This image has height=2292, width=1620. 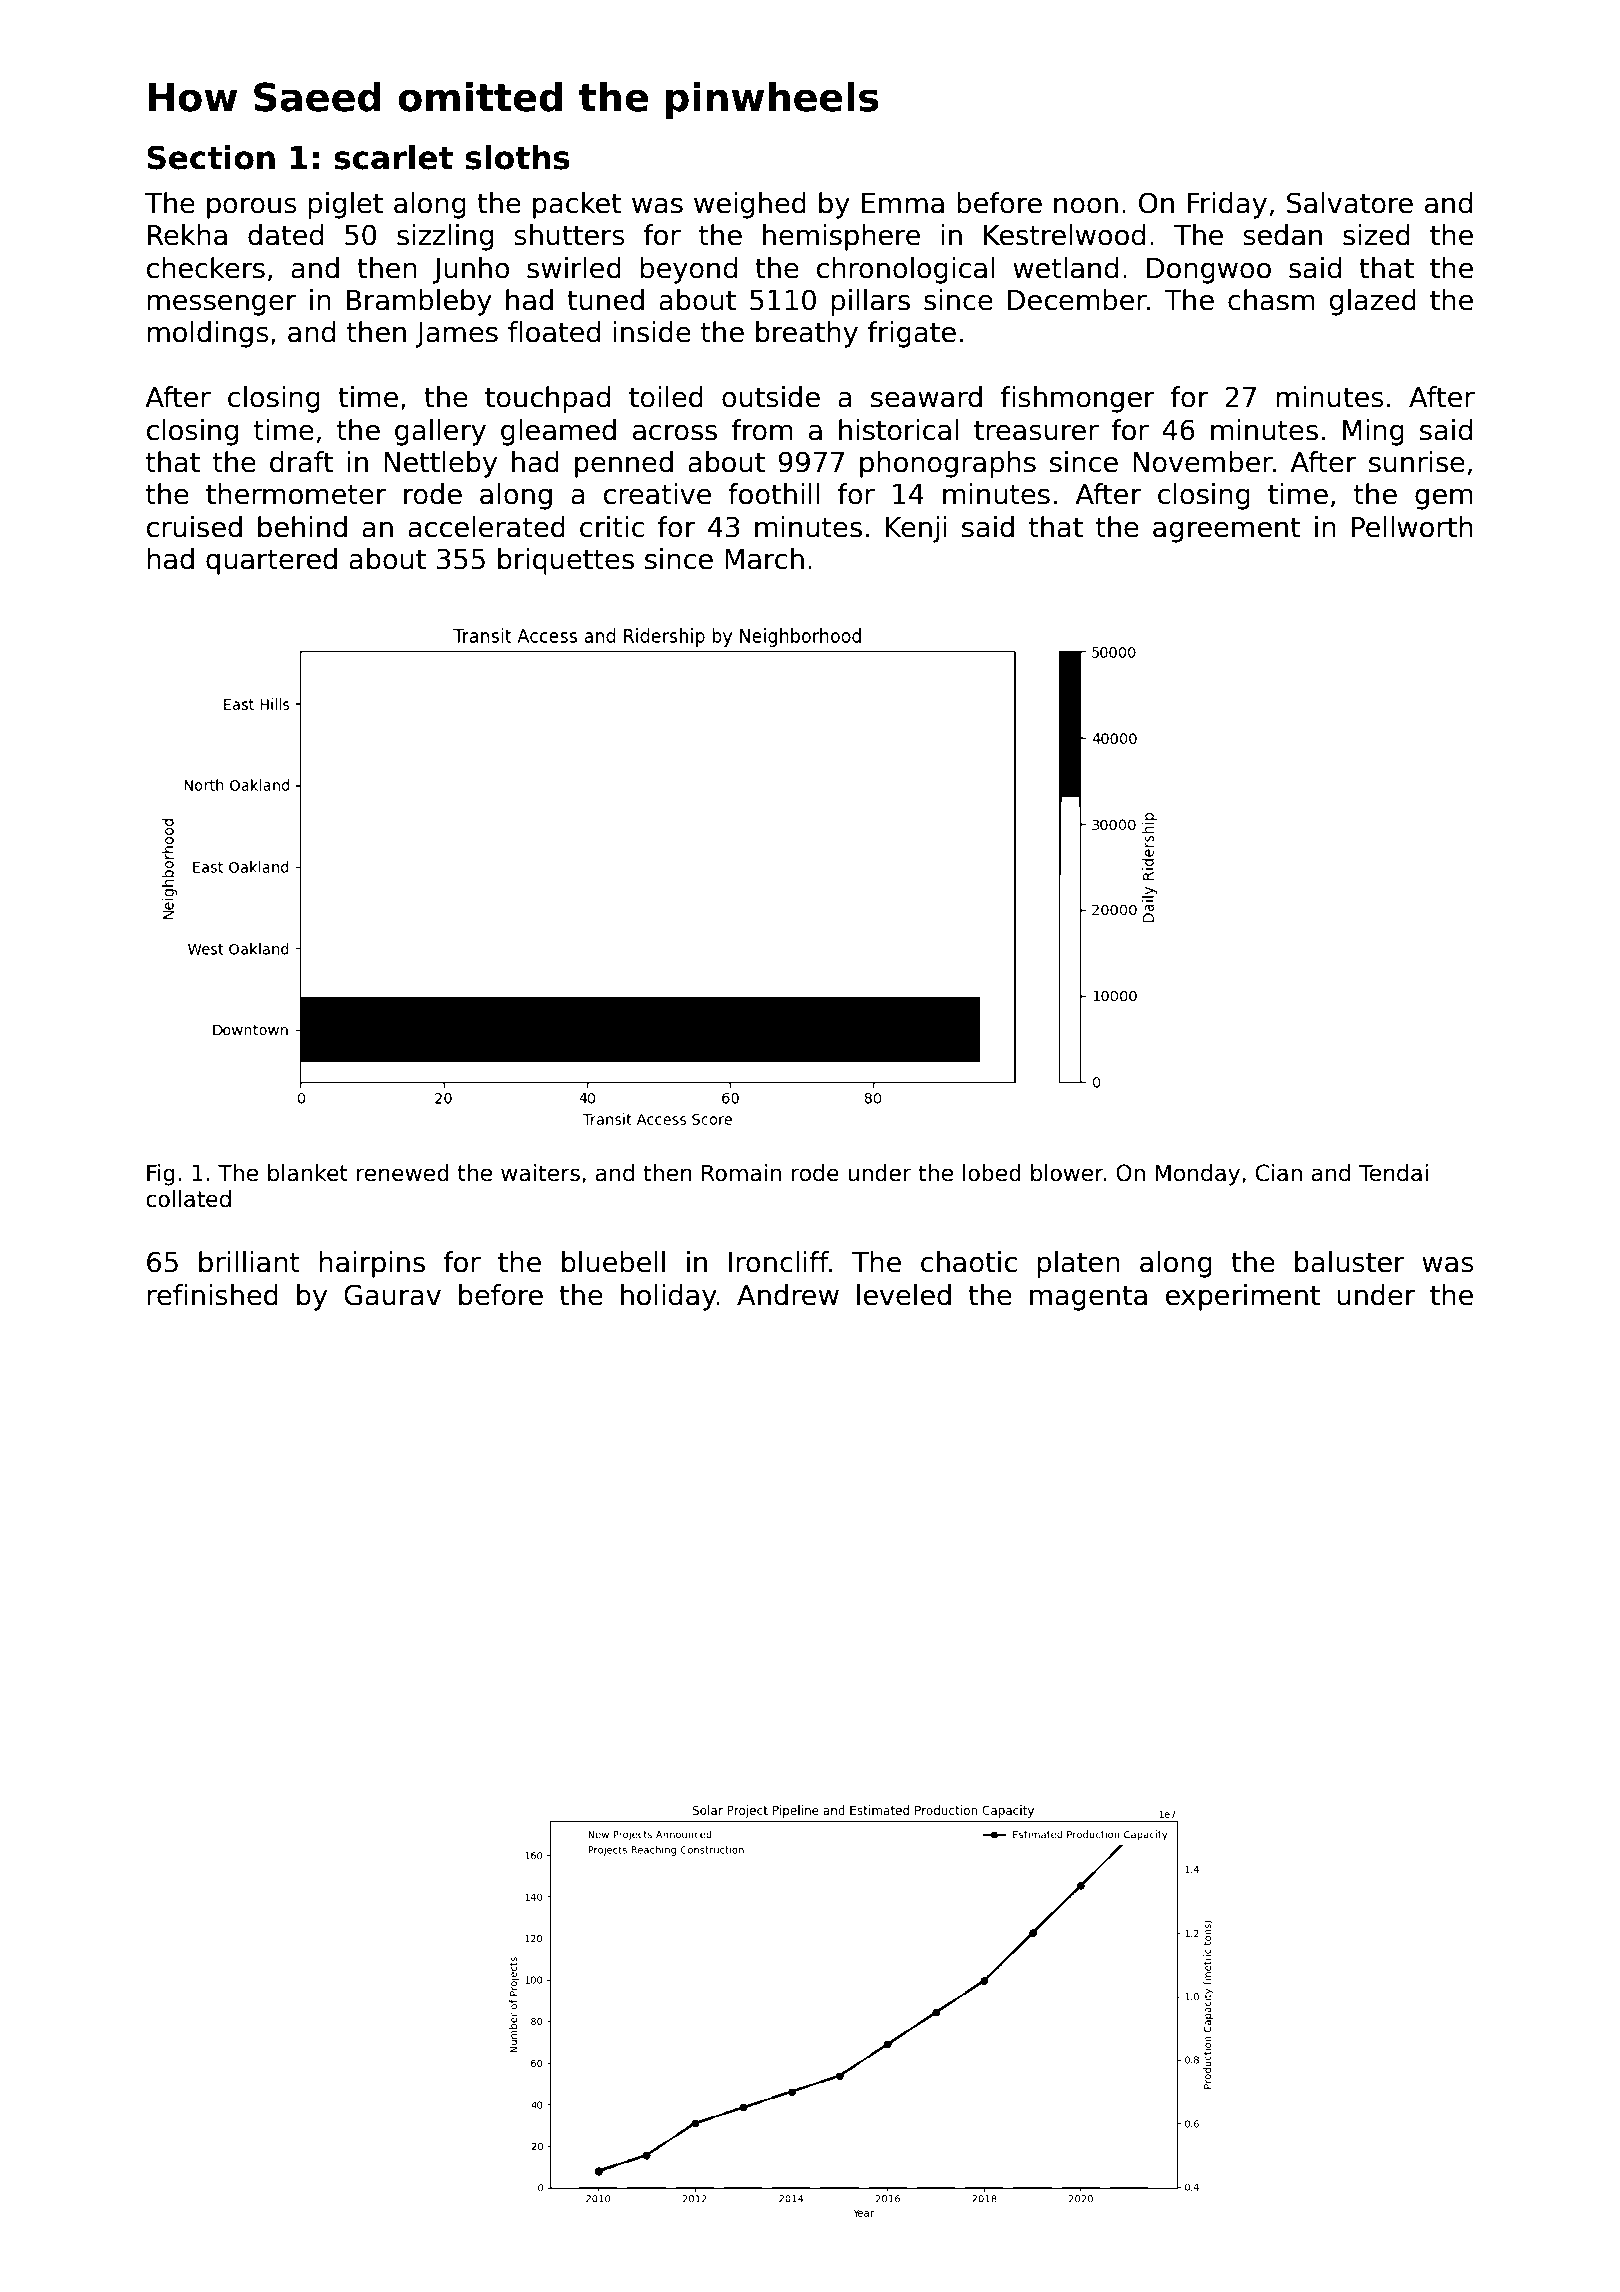 I want to click on Section, so click(x=211, y=157).
